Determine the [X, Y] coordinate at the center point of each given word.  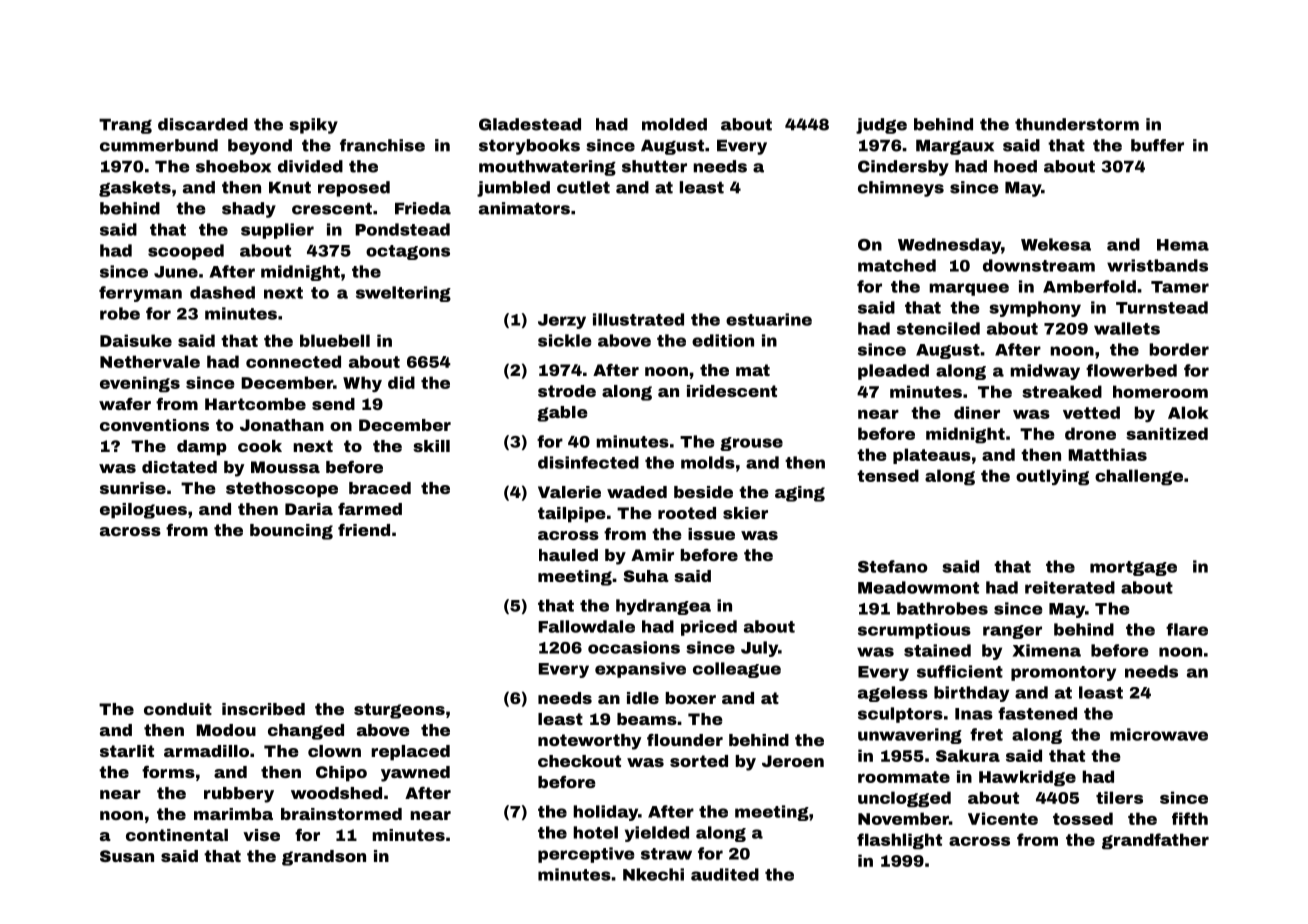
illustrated [638, 319]
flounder [685, 739]
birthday [971, 694]
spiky [313, 126]
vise [261, 835]
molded [674, 124]
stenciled [938, 328]
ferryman [140, 294]
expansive [640, 670]
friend [364, 530]
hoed [1015, 166]
